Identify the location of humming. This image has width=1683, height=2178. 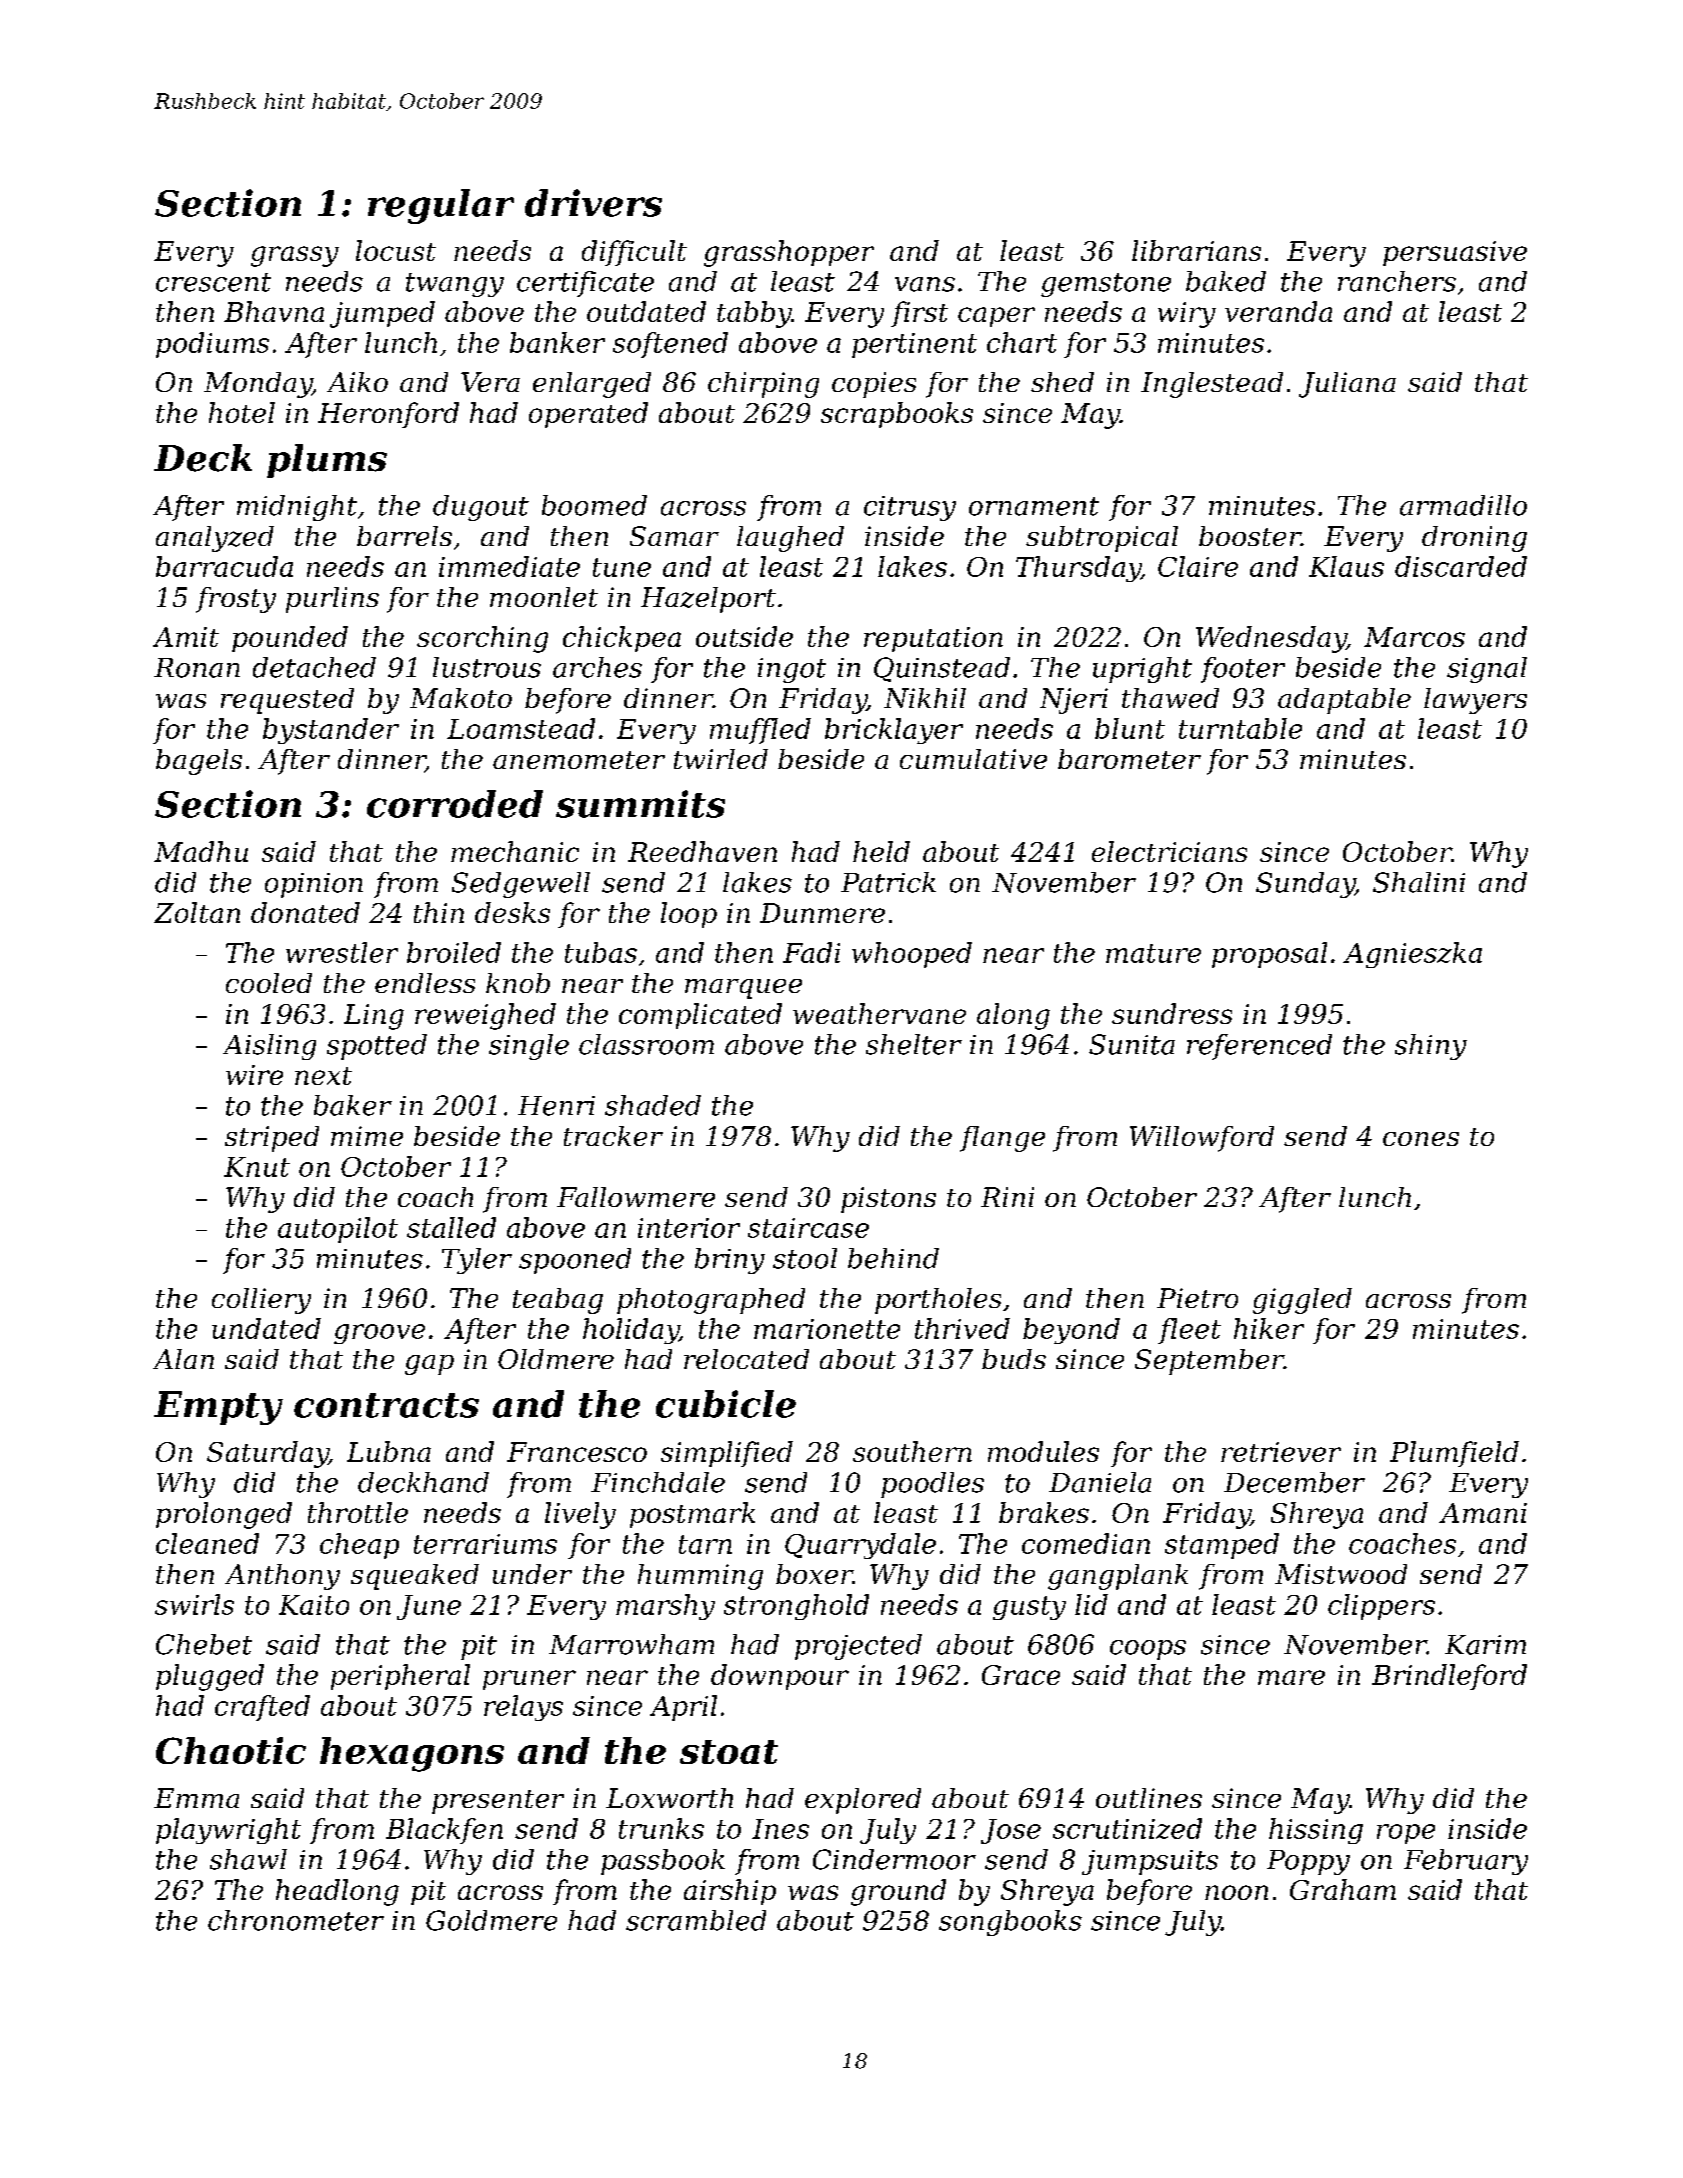
(700, 1577).
